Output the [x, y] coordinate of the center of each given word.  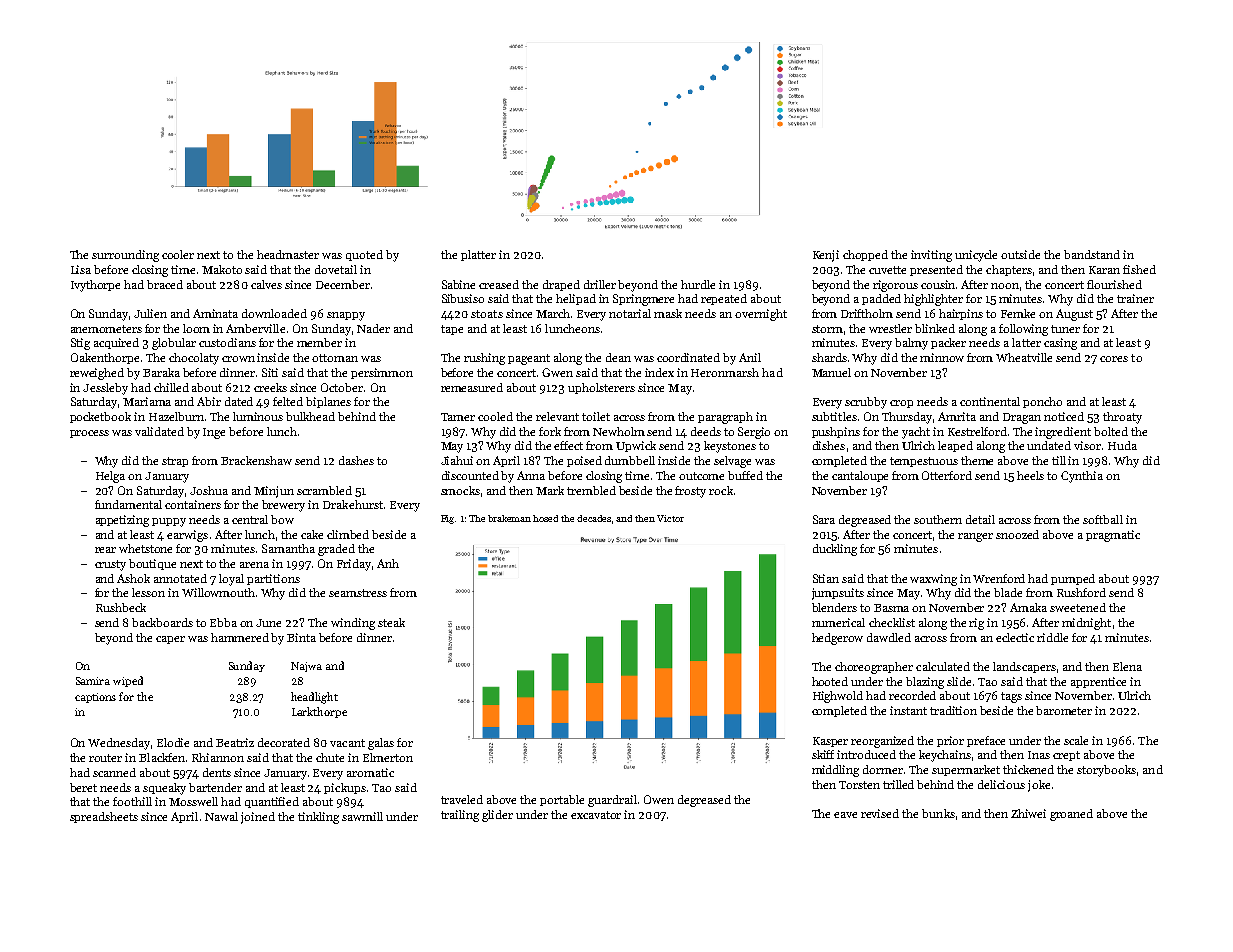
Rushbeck [121, 607]
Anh [388, 563]
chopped [865, 255]
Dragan [1022, 418]
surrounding [125, 256]
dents [217, 772]
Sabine [458, 284]
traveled [462, 799]
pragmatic [1113, 536]
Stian [826, 578]
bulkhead [310, 416]
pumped [1073, 579]
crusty [110, 565]
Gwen [557, 372]
